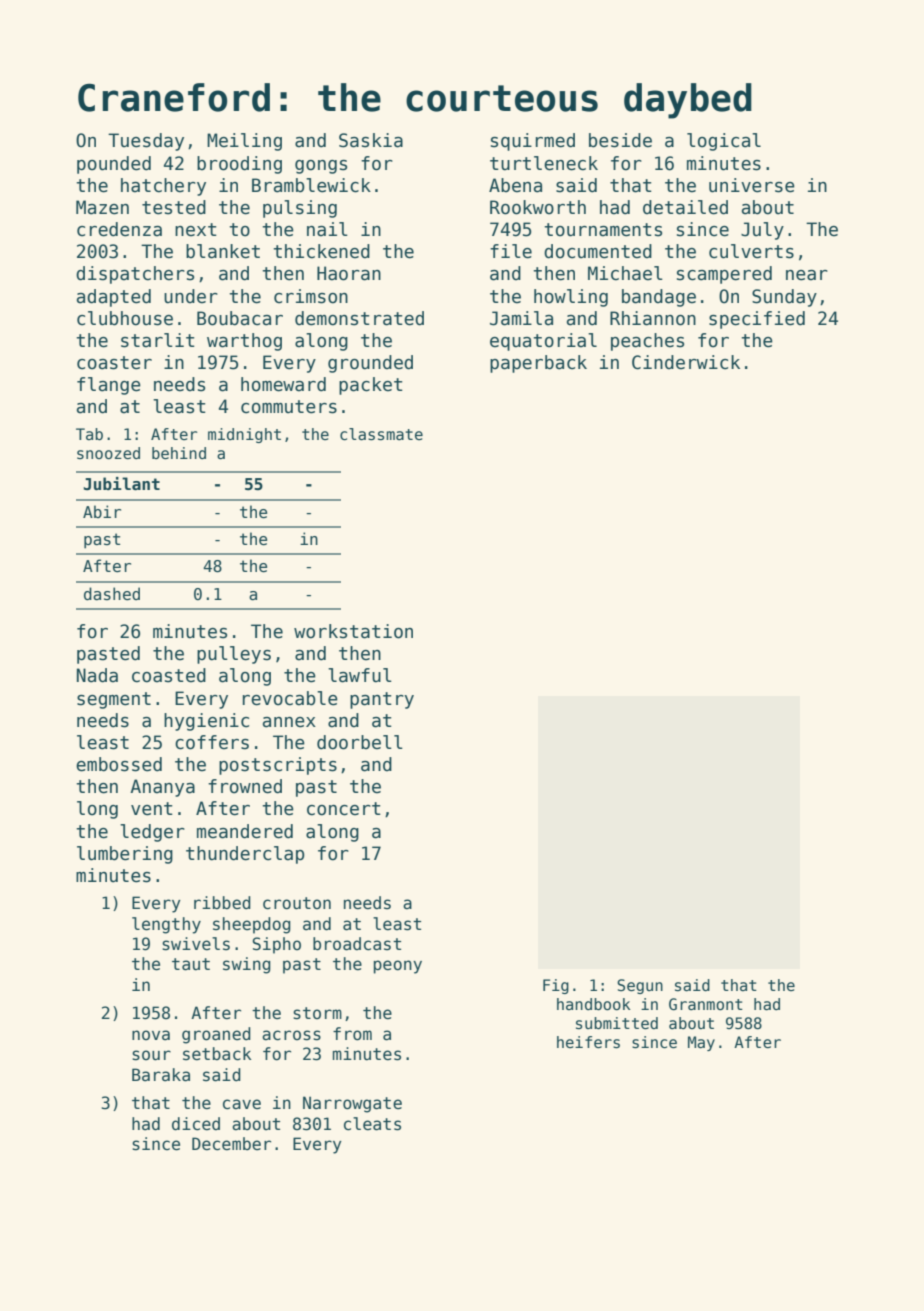 The image size is (924, 1311). What do you see at coordinates (114, 298) in the screenshot?
I see `adapted` at bounding box center [114, 298].
